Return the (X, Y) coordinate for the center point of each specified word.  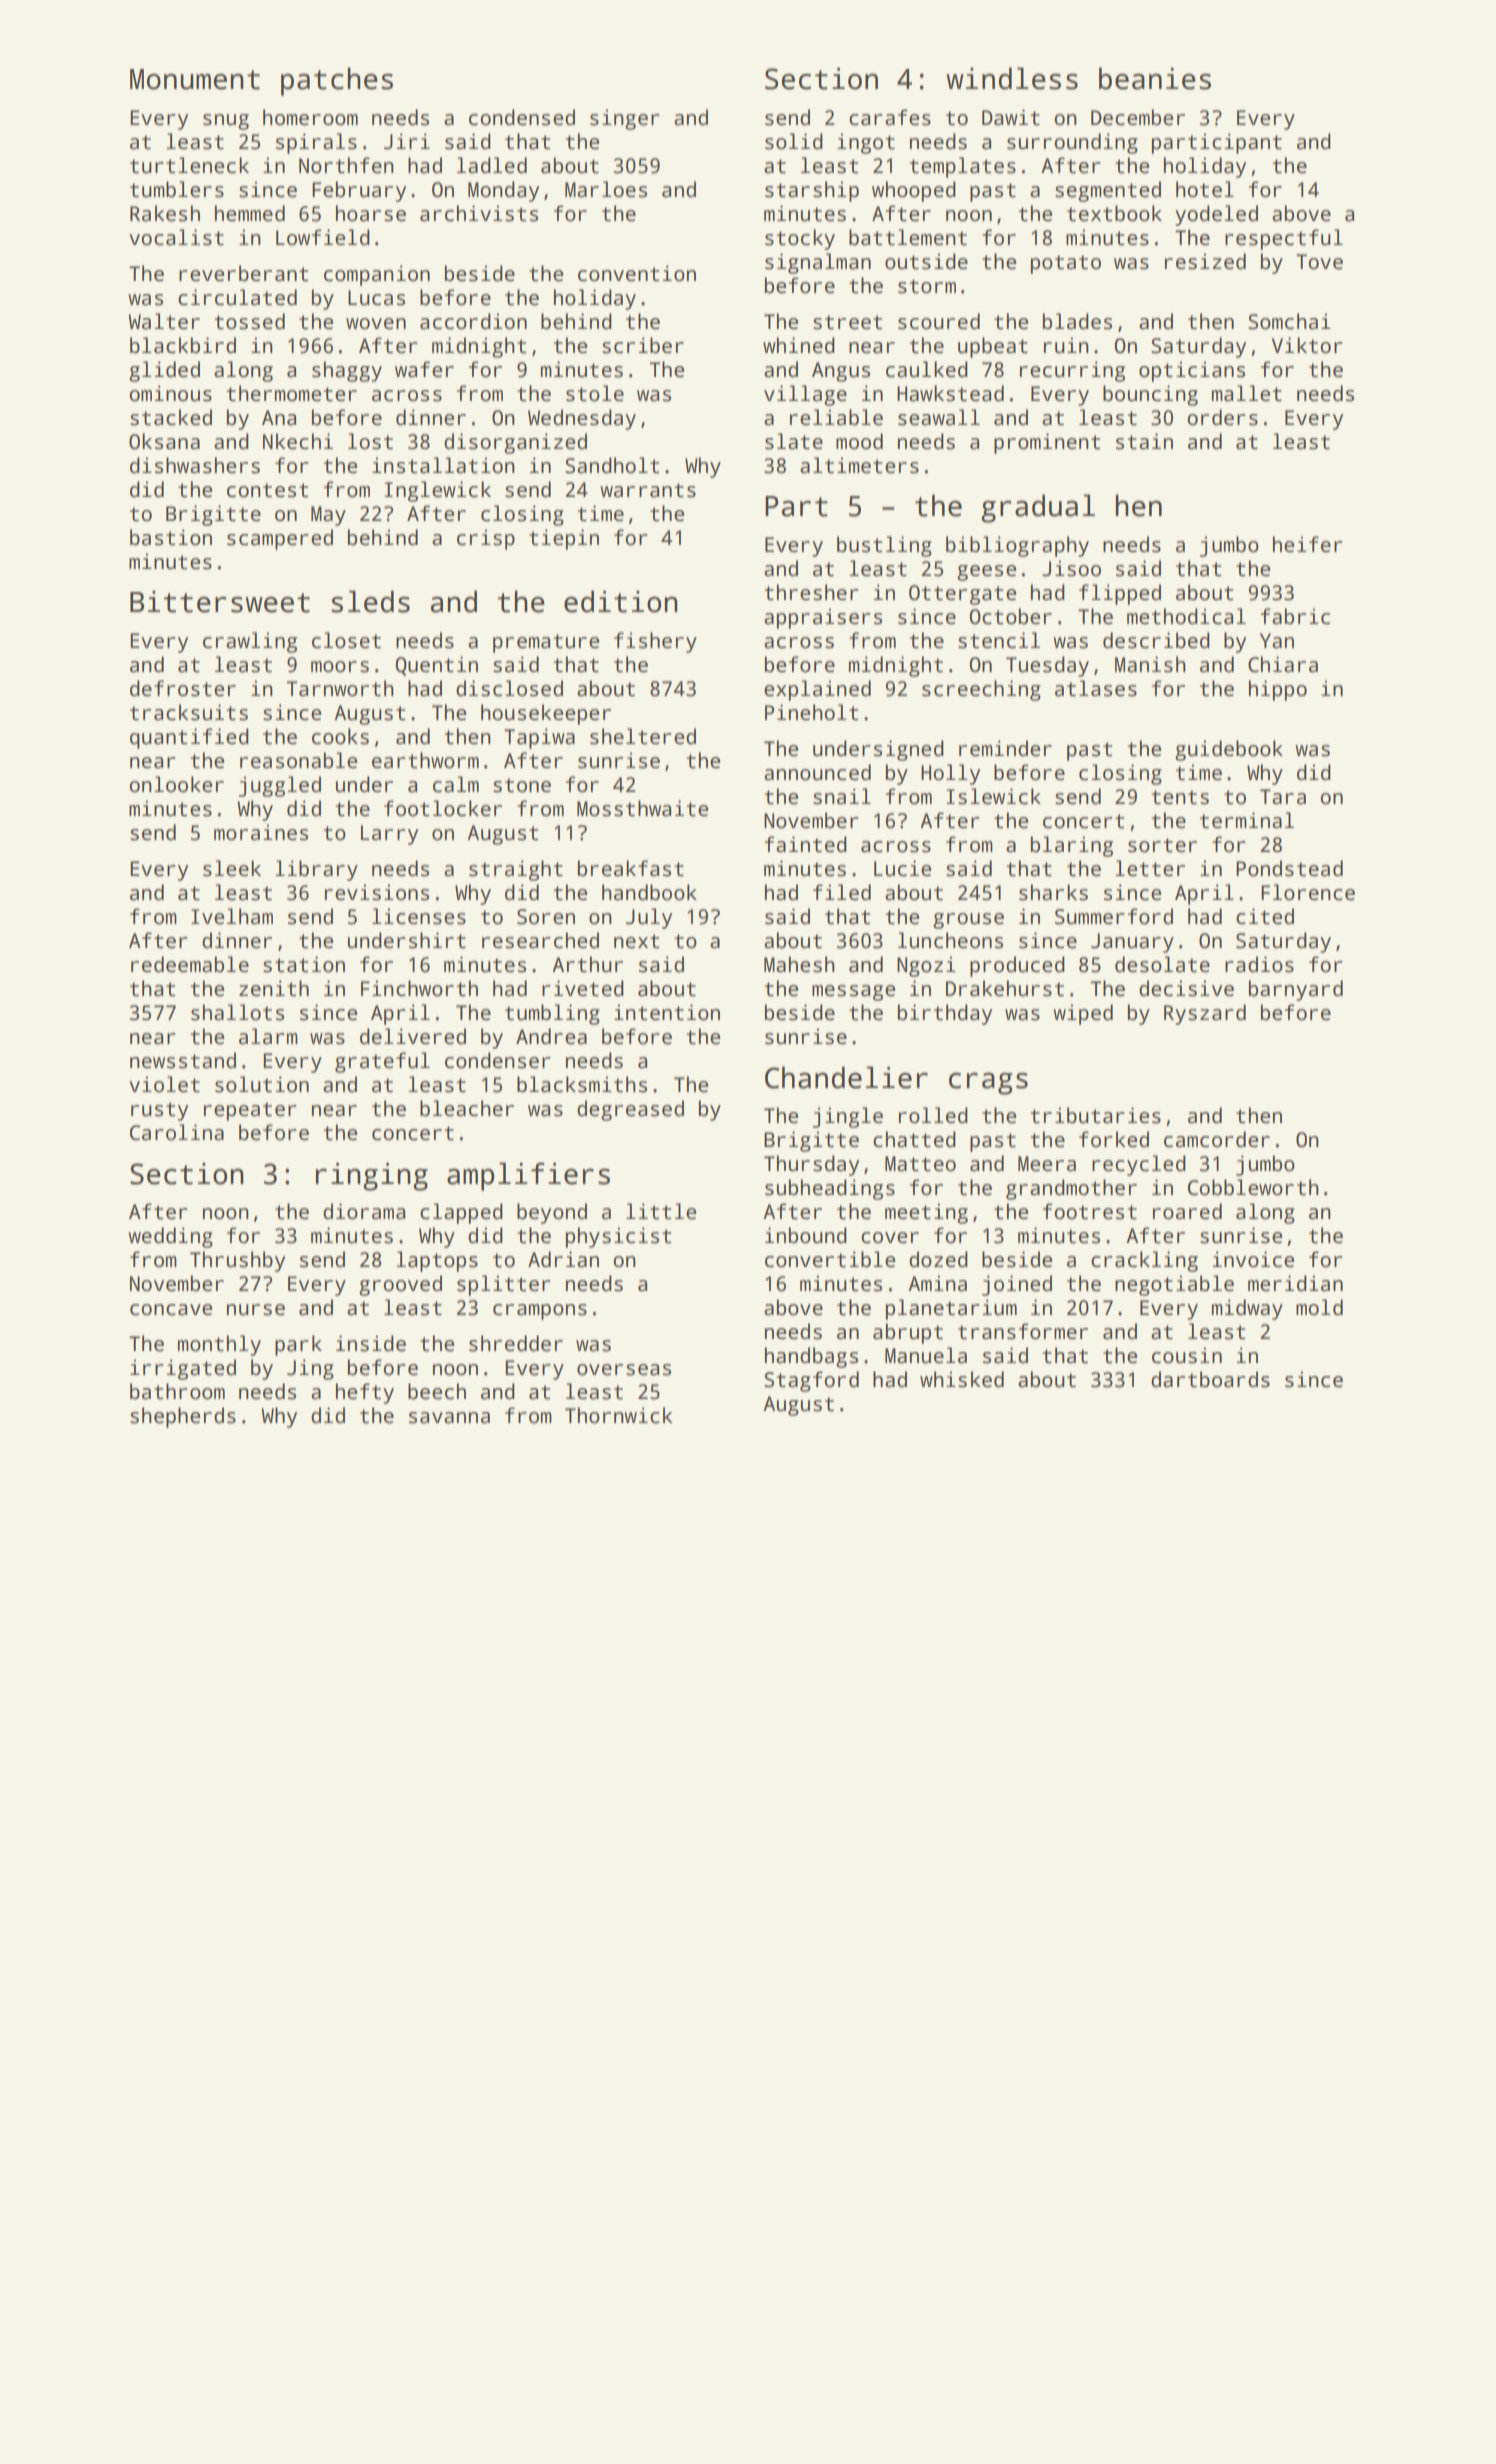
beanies (1155, 78)
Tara (1283, 797)
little (661, 1211)
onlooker (176, 784)
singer (625, 119)
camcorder (1217, 1139)
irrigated (183, 1369)
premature (546, 643)
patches (337, 81)
